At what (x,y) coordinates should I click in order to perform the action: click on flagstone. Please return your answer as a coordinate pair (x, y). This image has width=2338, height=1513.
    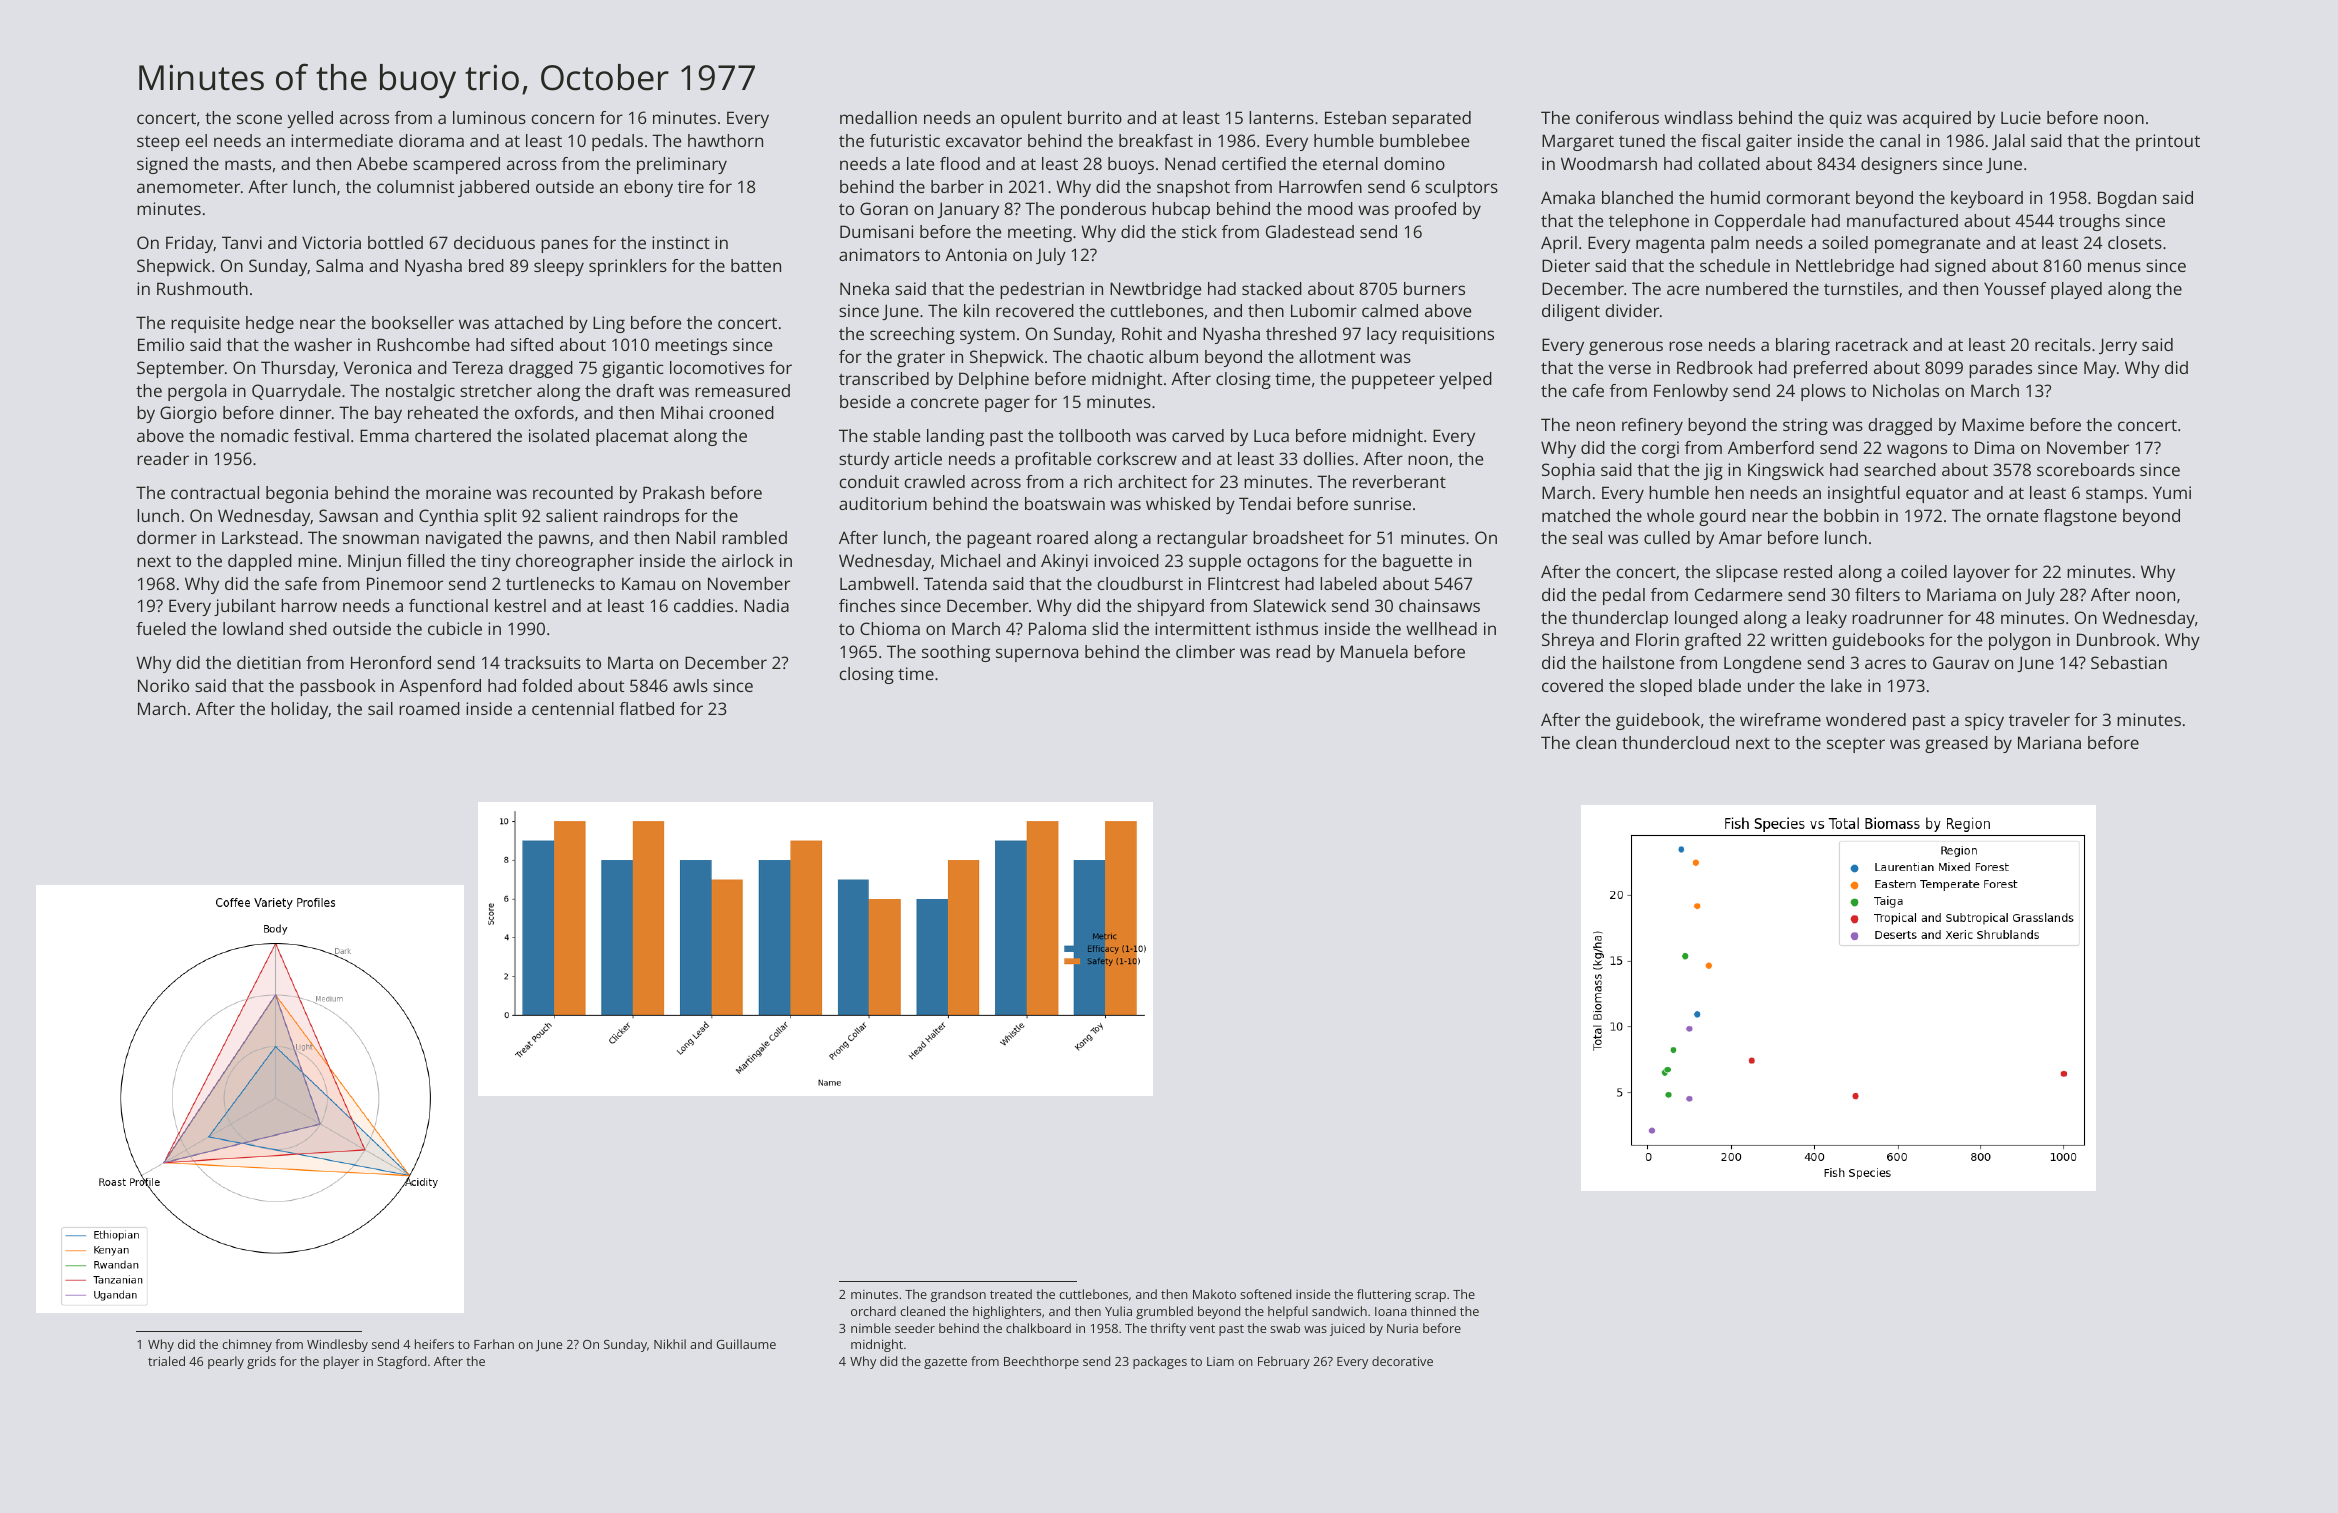
    Looking at the image, I should click on (2080, 517).
